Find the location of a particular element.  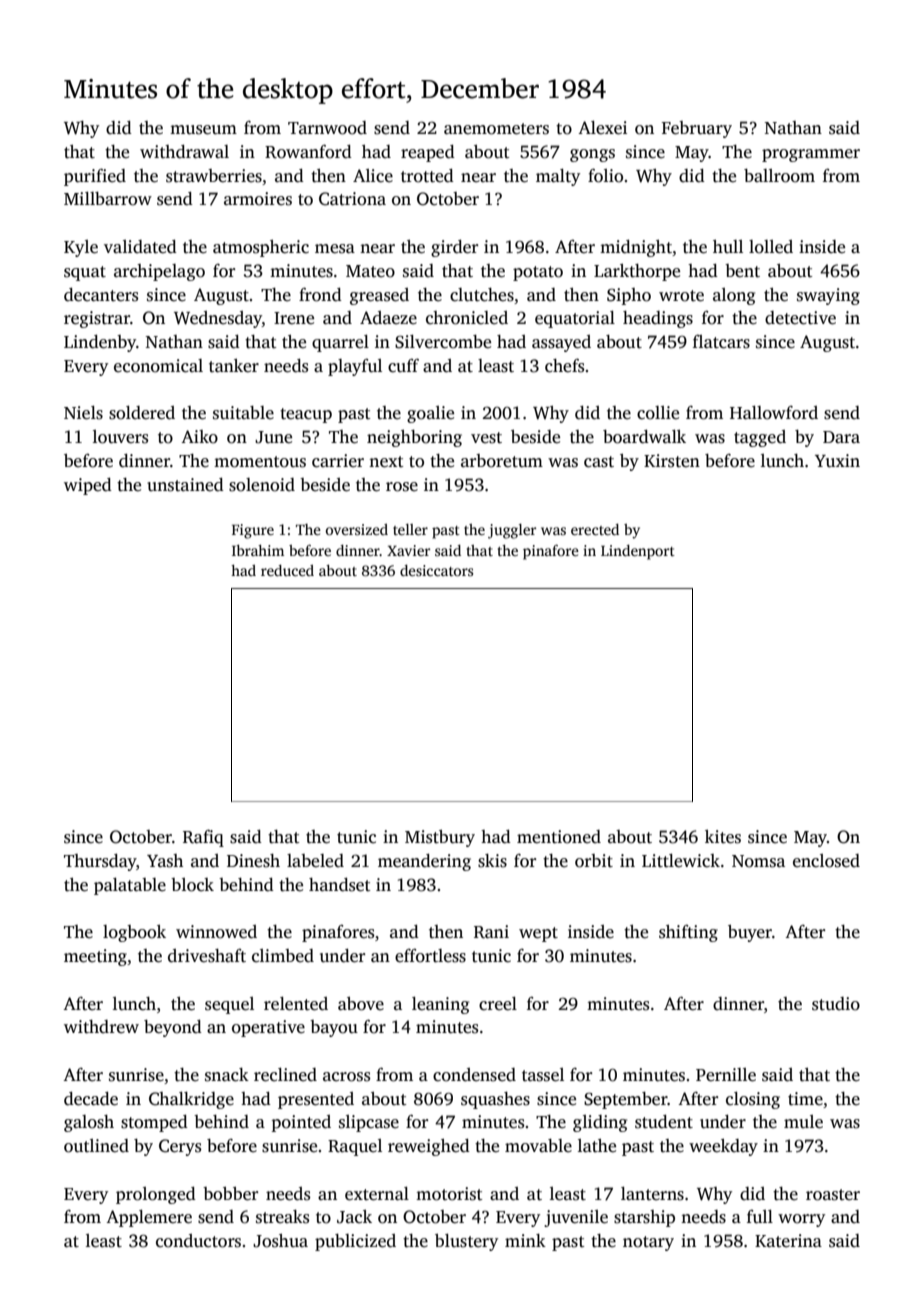

Dinesh is located at coordinates (253, 861).
